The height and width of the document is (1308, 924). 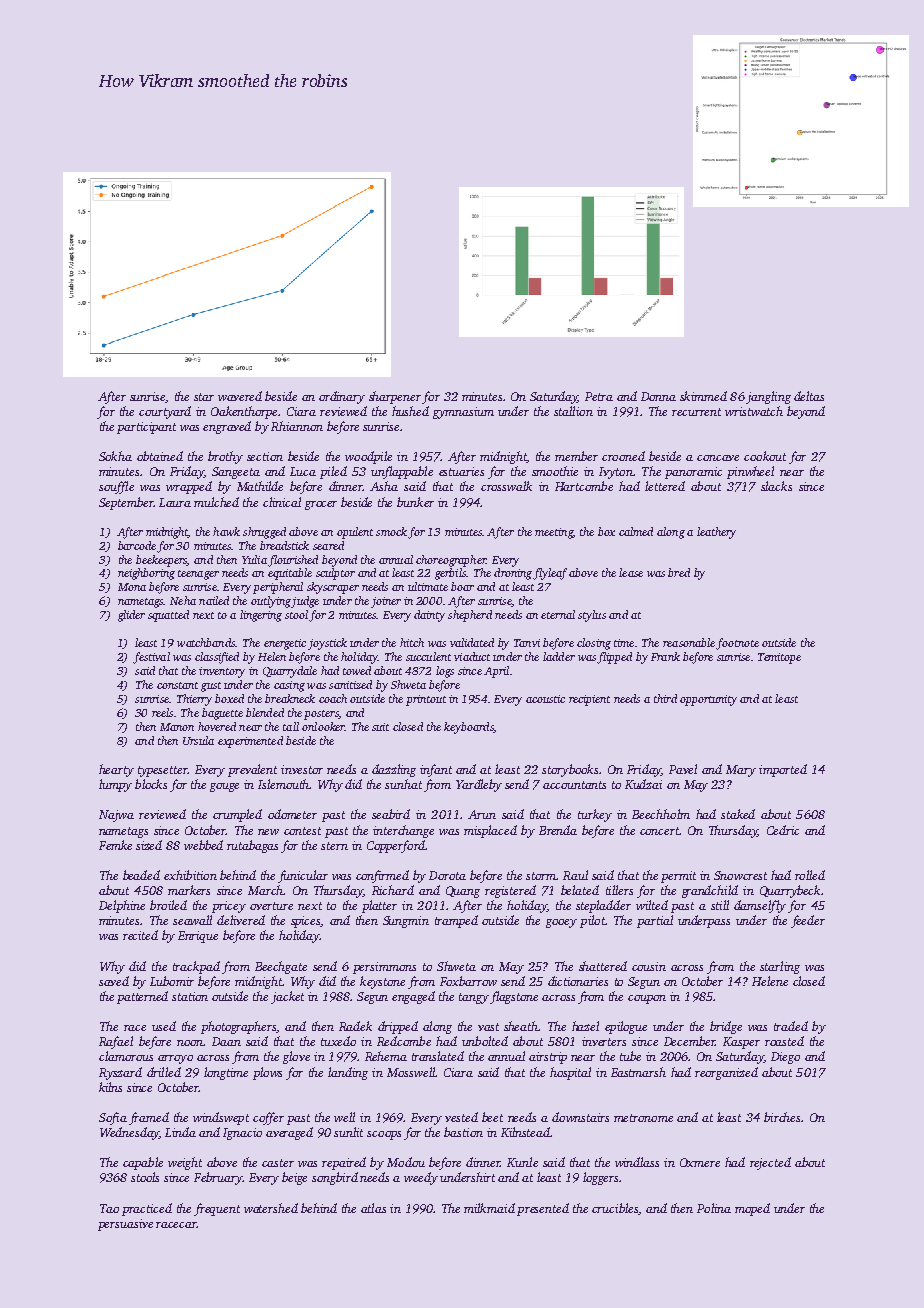 What do you see at coordinates (643, 784) in the document?
I see `Kudzai` at bounding box center [643, 784].
